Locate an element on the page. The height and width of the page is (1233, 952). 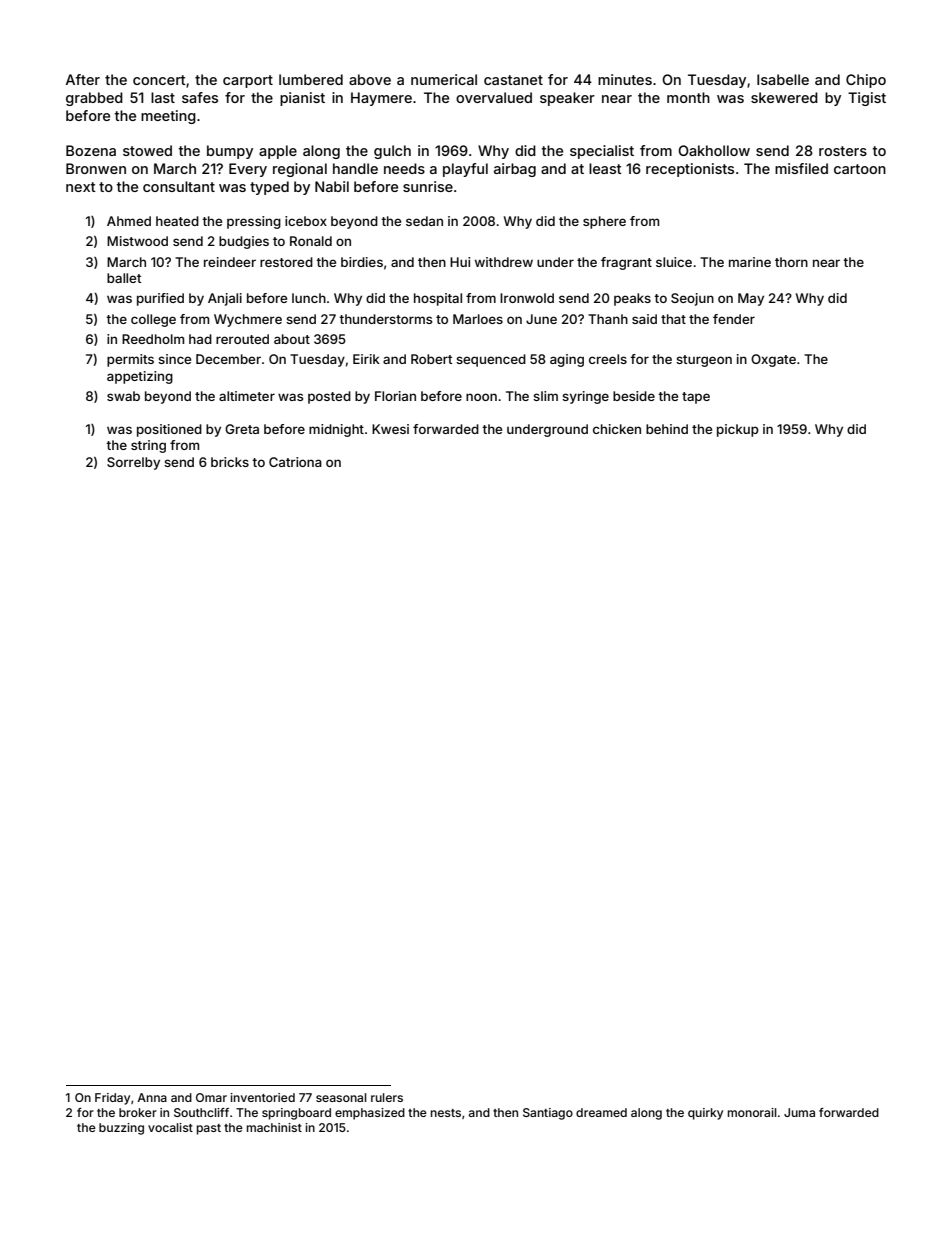
Ahmed is located at coordinates (129, 221).
